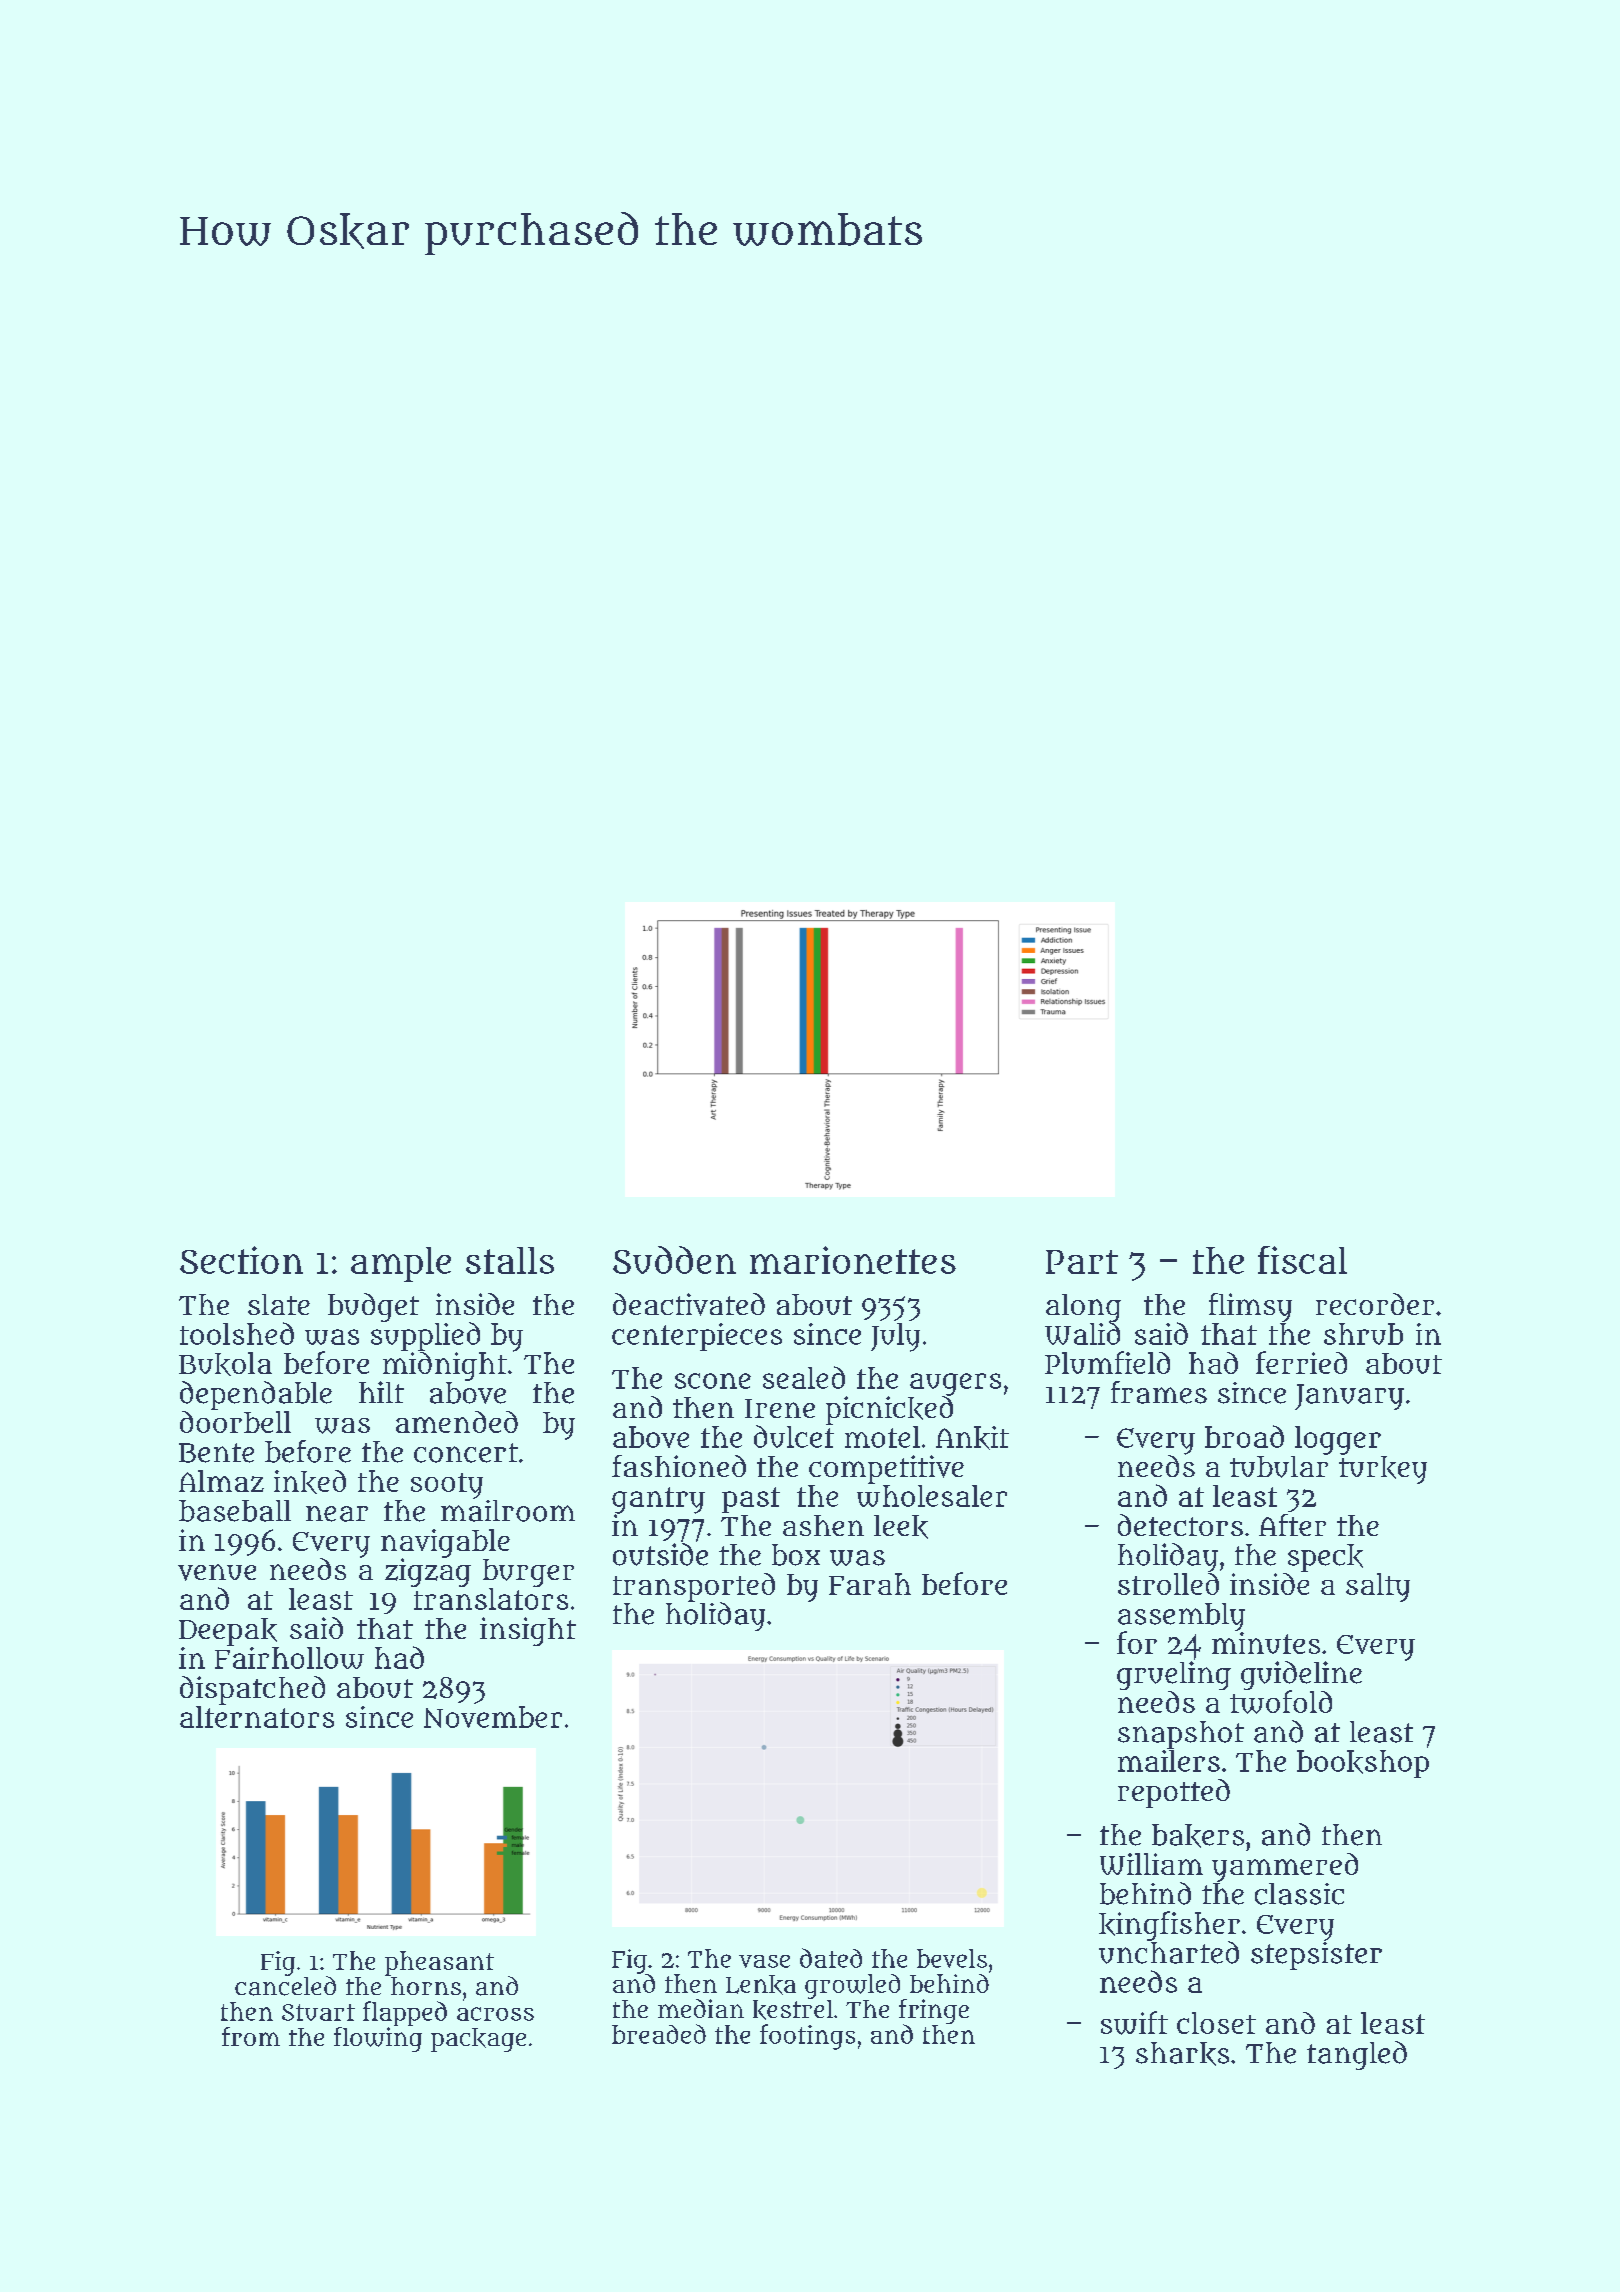  What do you see at coordinates (510, 1260) in the page?
I see `stalls` at bounding box center [510, 1260].
